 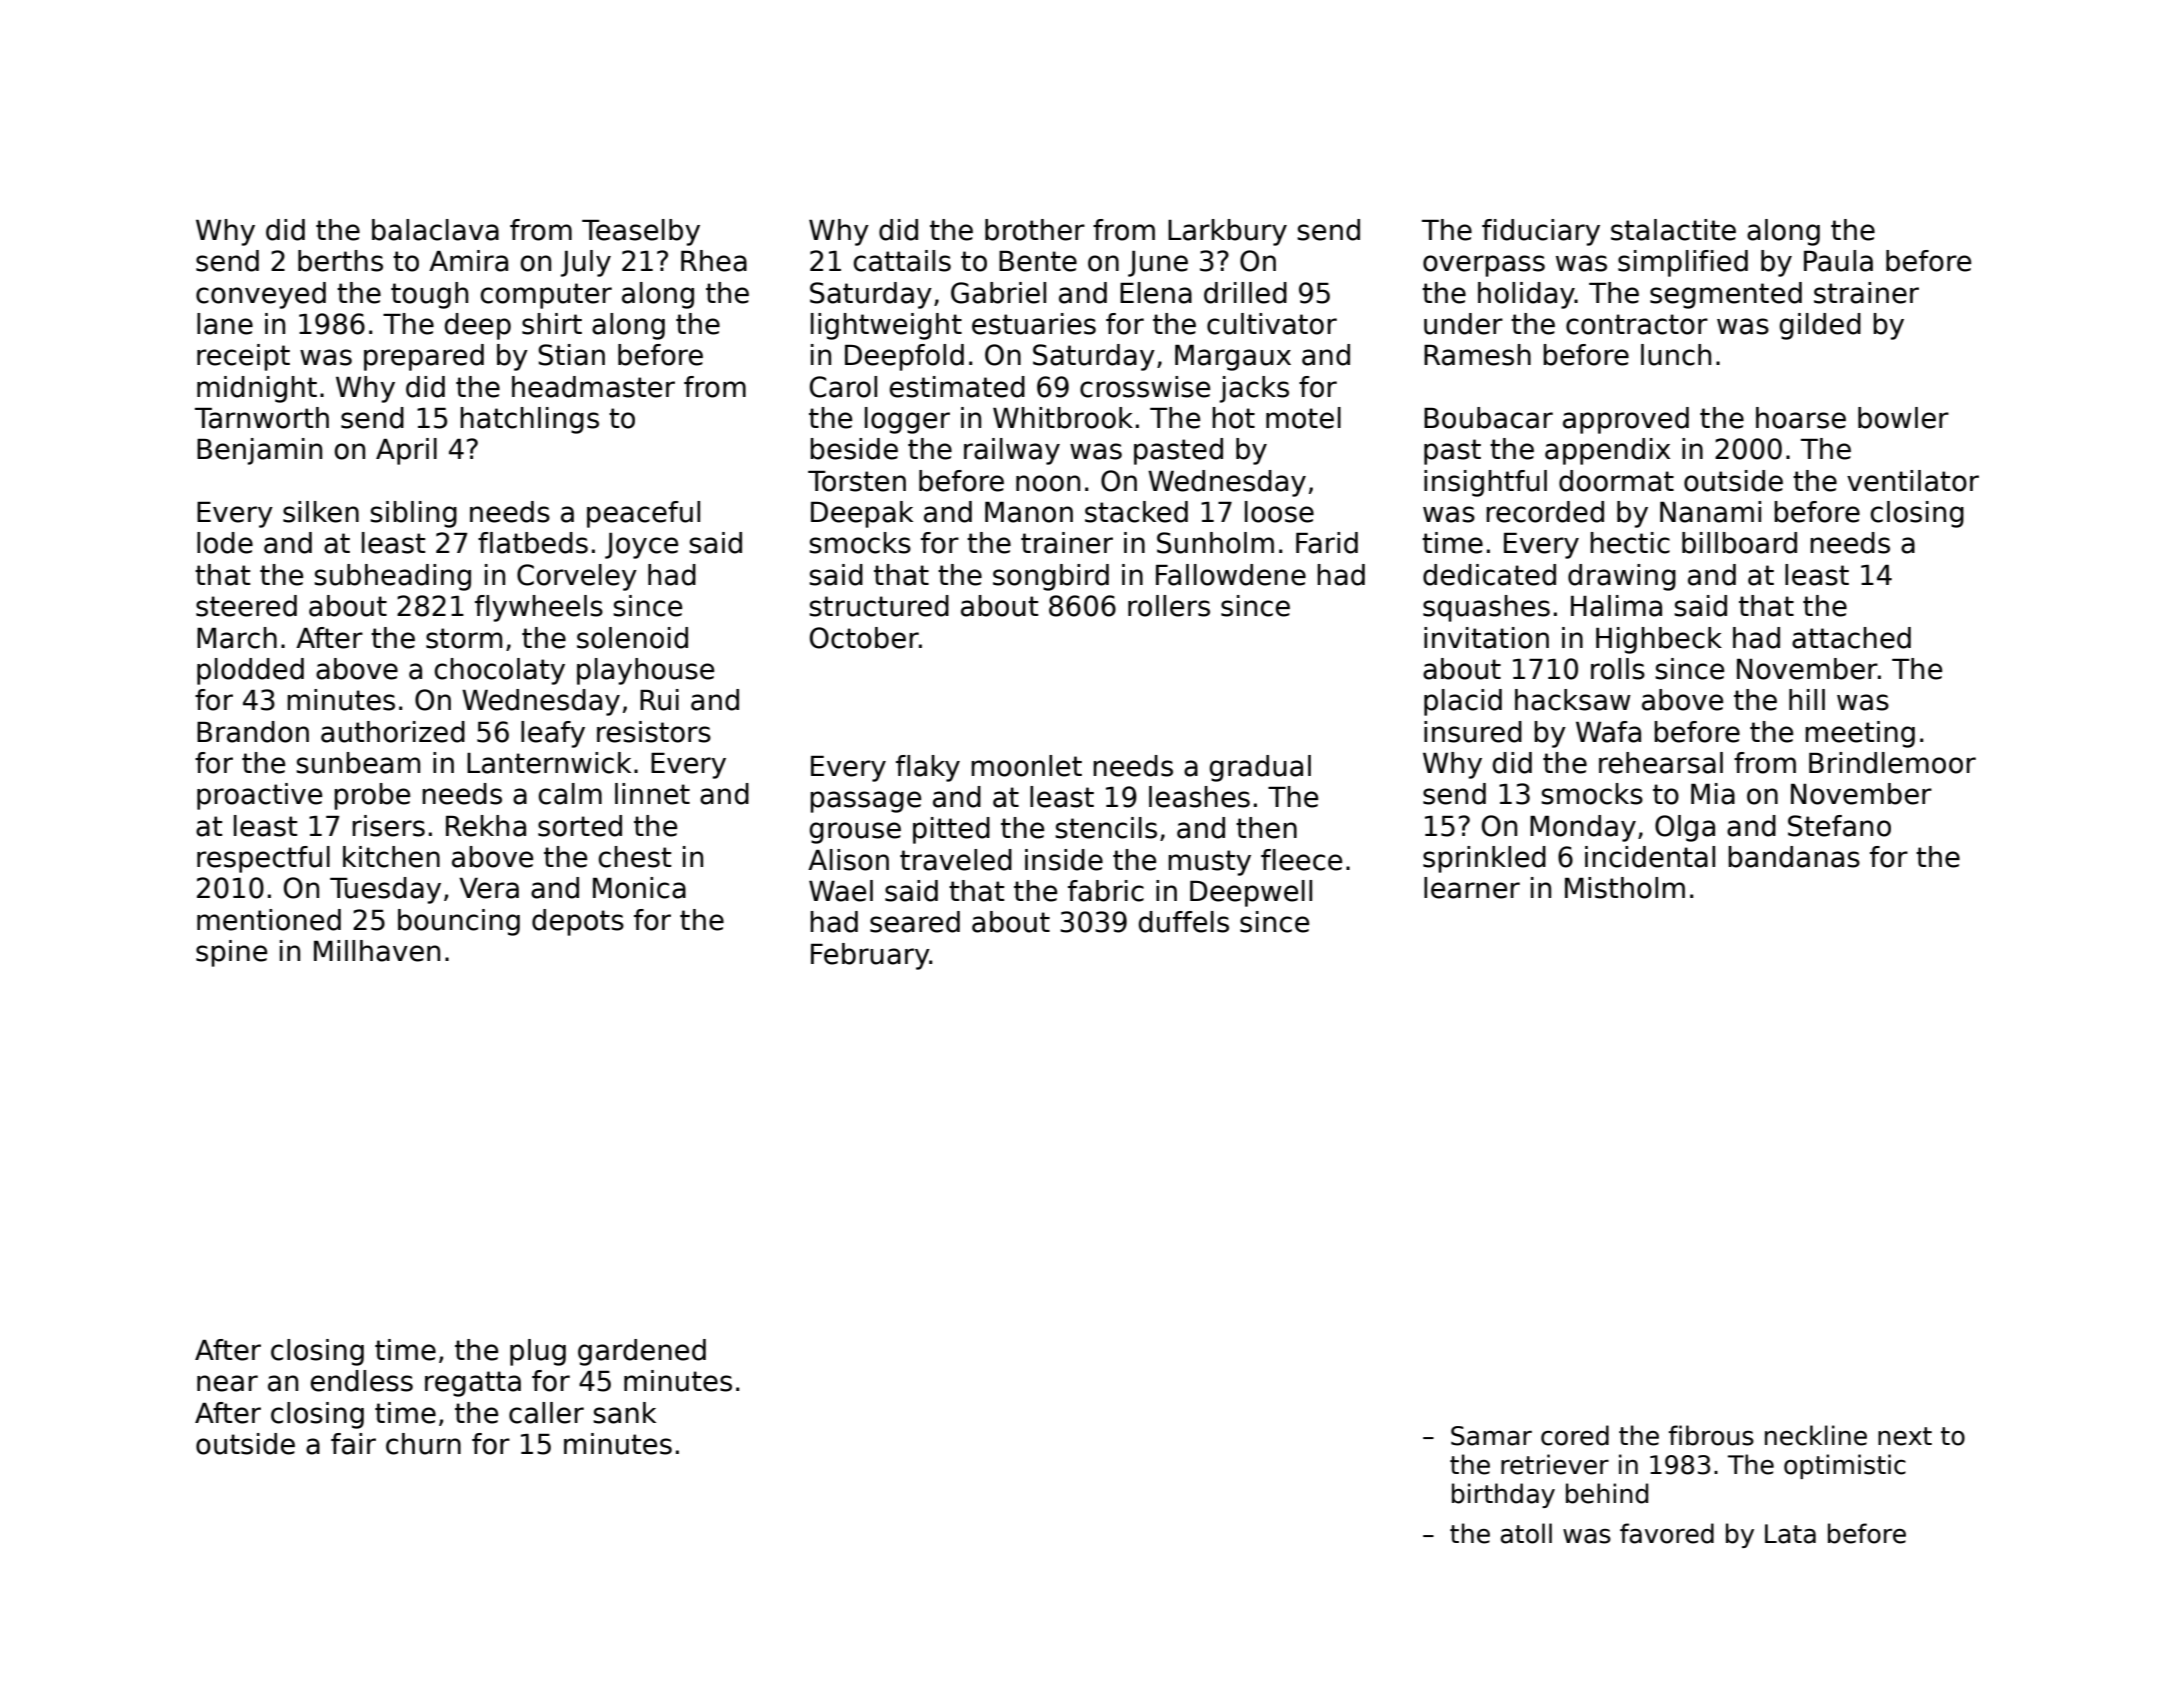 I want to click on next, so click(x=1905, y=1436).
